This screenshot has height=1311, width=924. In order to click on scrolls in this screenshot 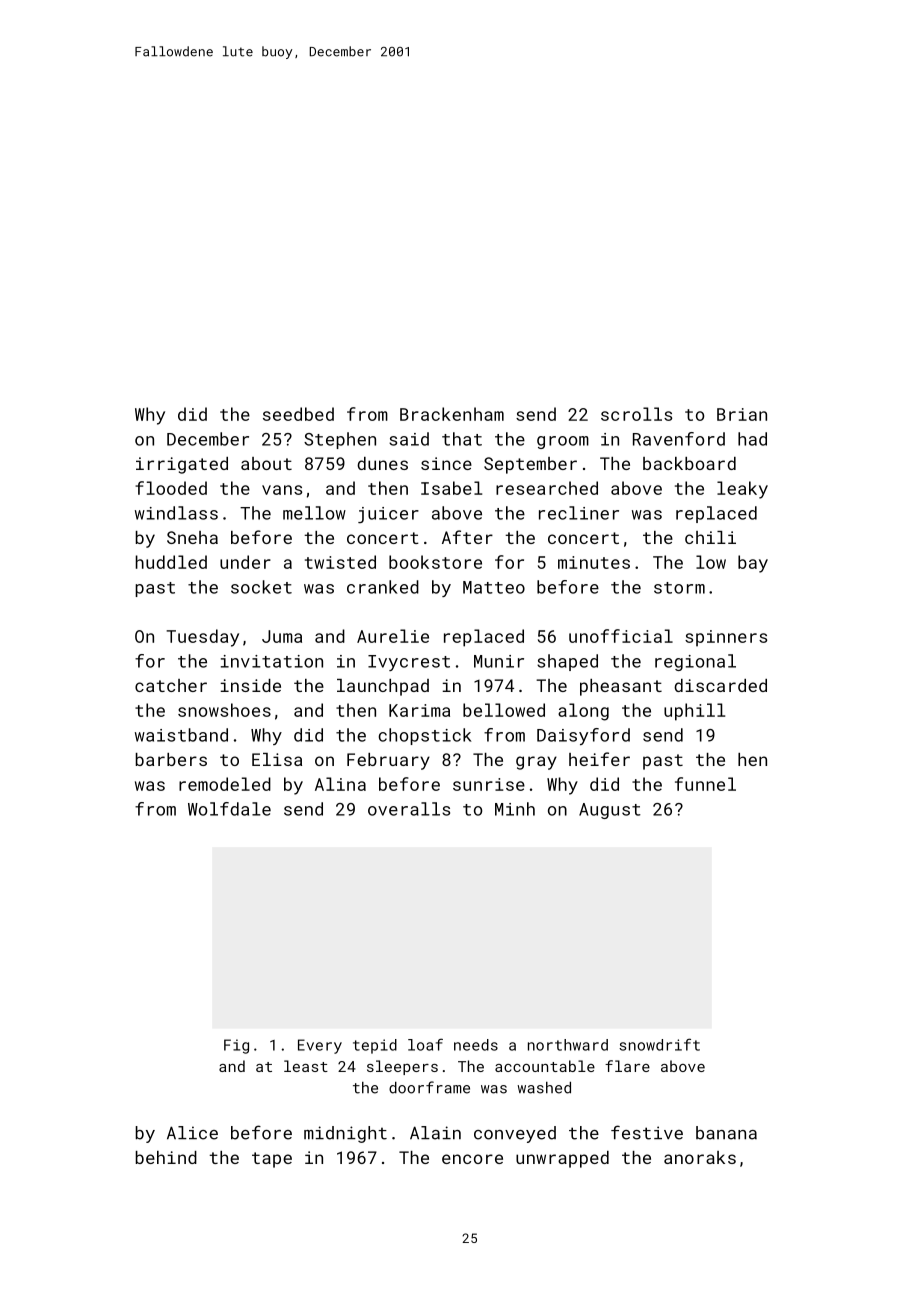, I will do `click(636, 414)`.
